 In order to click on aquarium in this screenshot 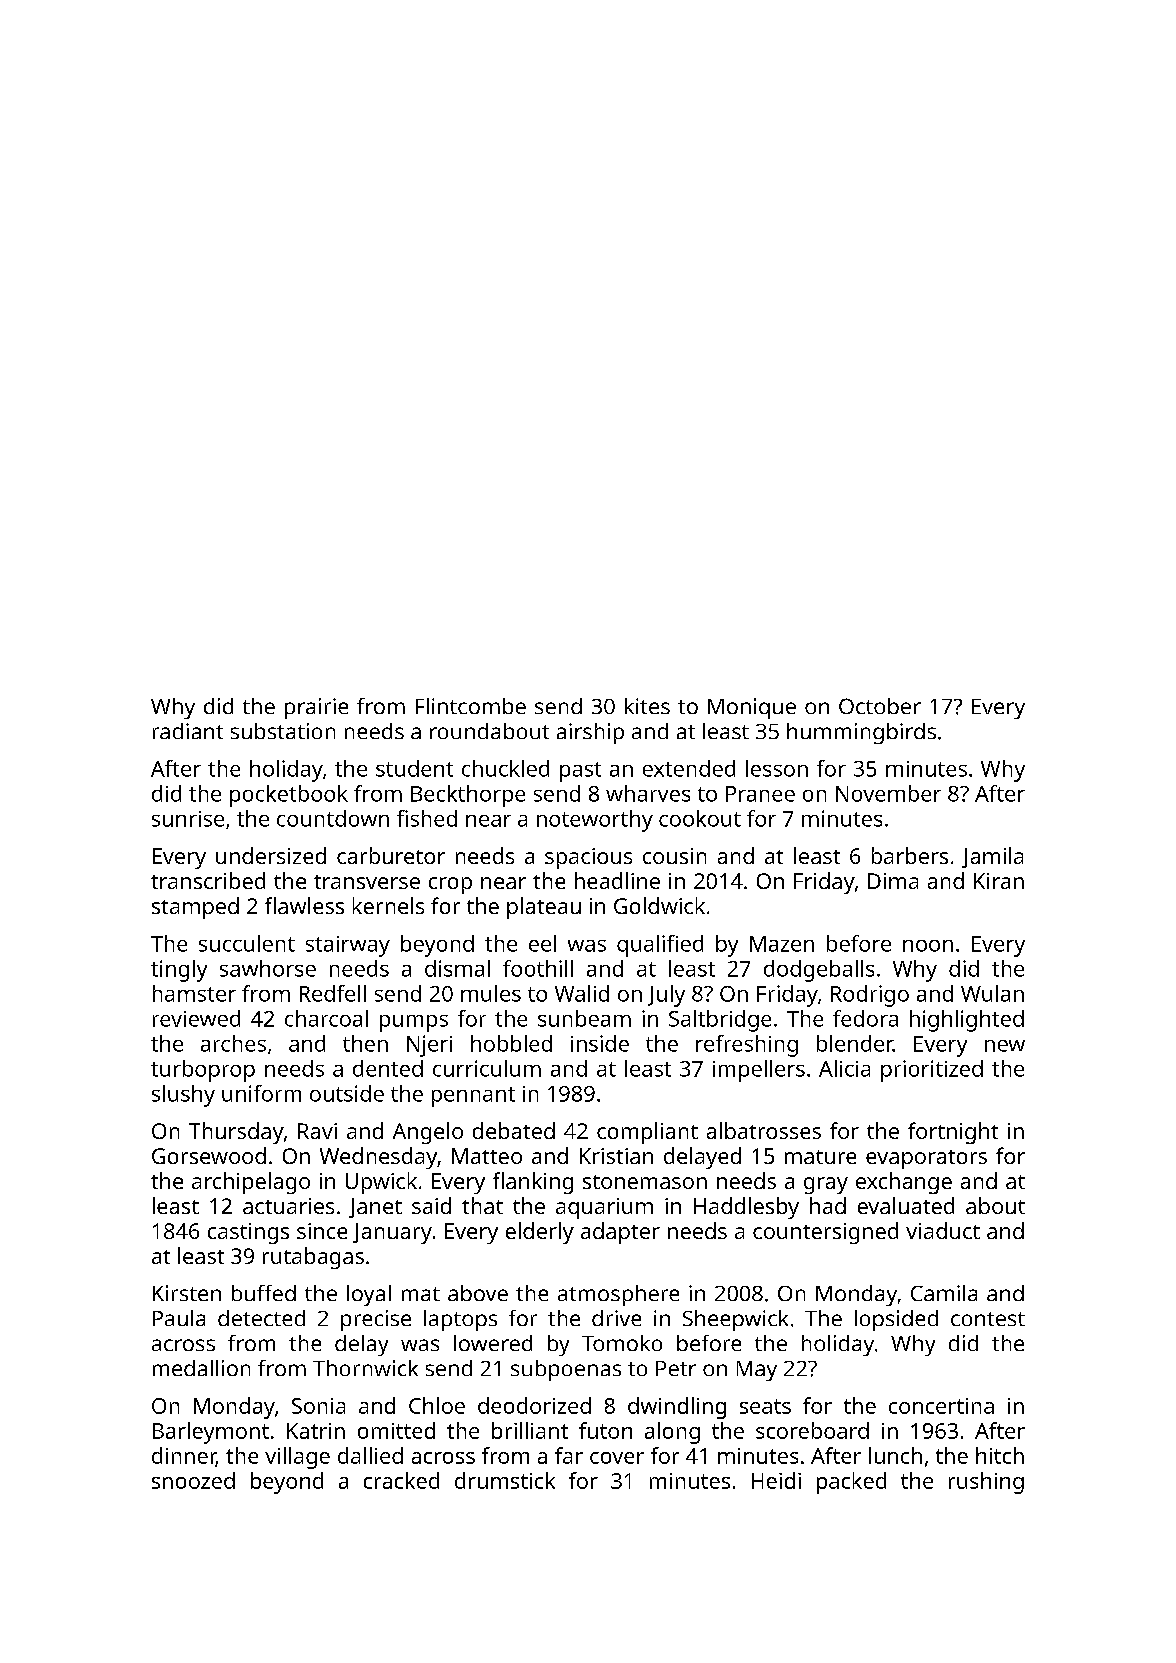, I will do `click(604, 1208)`.
